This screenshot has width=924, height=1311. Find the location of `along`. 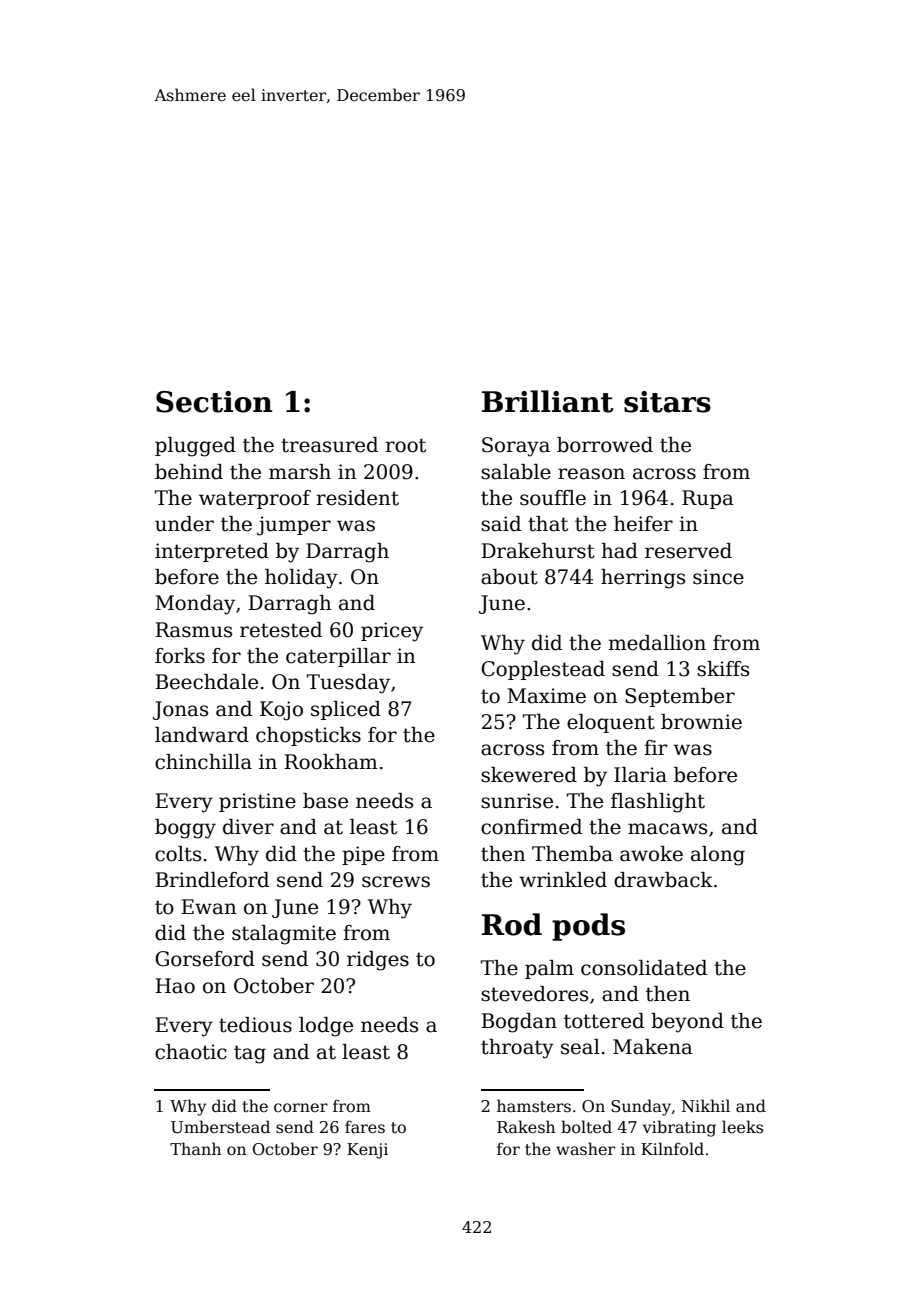

along is located at coordinates (718, 856).
